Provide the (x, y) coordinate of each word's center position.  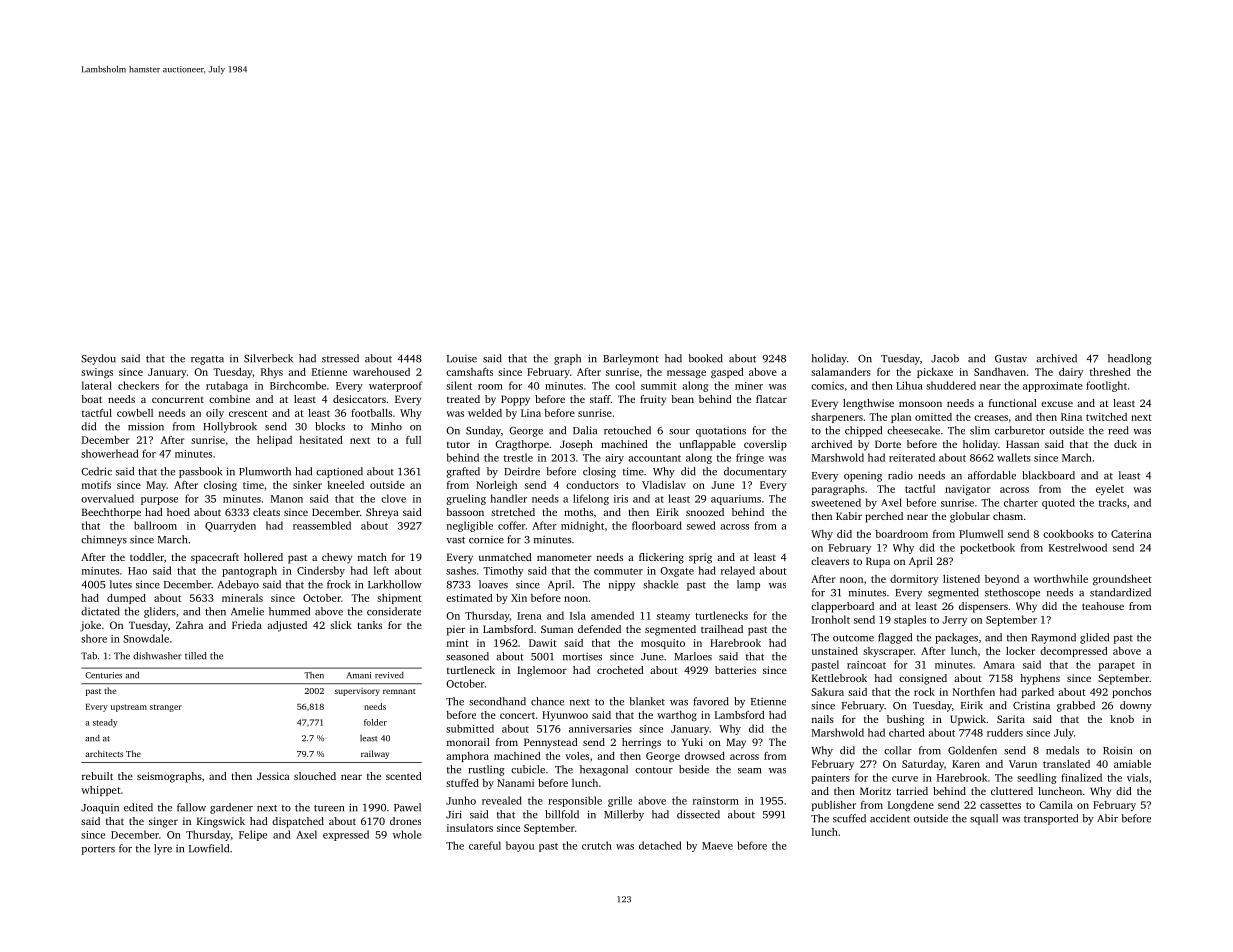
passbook (200, 472)
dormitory (914, 580)
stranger (166, 708)
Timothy (503, 571)
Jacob (945, 358)
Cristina (1031, 705)
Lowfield (209, 848)
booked (705, 358)
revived (389, 675)
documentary (755, 472)
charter (1021, 502)
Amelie (247, 611)
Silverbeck (268, 358)
